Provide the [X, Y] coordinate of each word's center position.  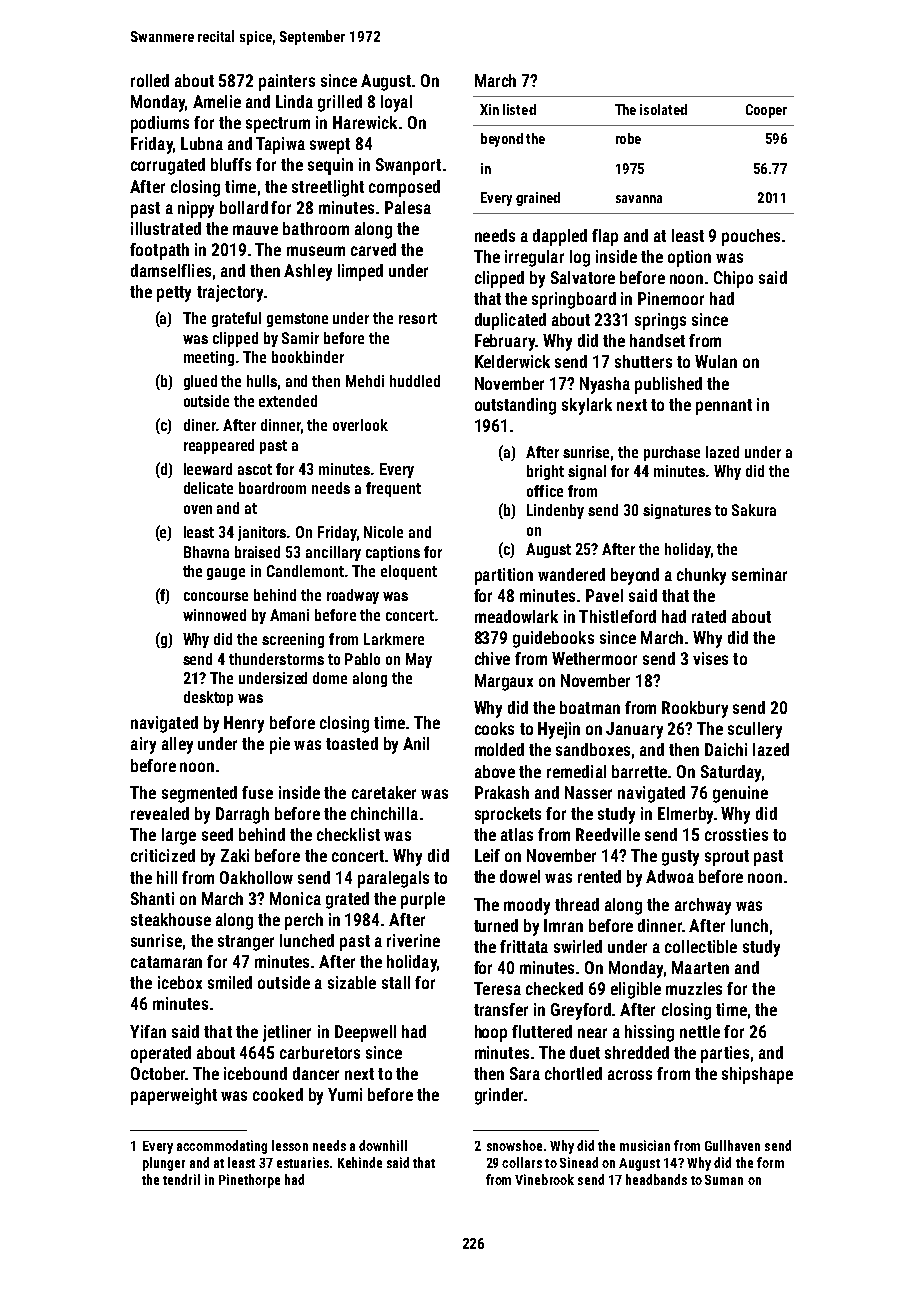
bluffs [231, 164]
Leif [487, 855]
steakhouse [171, 919]
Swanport [408, 166]
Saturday [731, 773]
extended [288, 401]
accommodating [222, 1147]
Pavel [604, 595]
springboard [574, 300]
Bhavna [206, 552]
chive [492, 658]
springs [660, 321]
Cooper [766, 111]
